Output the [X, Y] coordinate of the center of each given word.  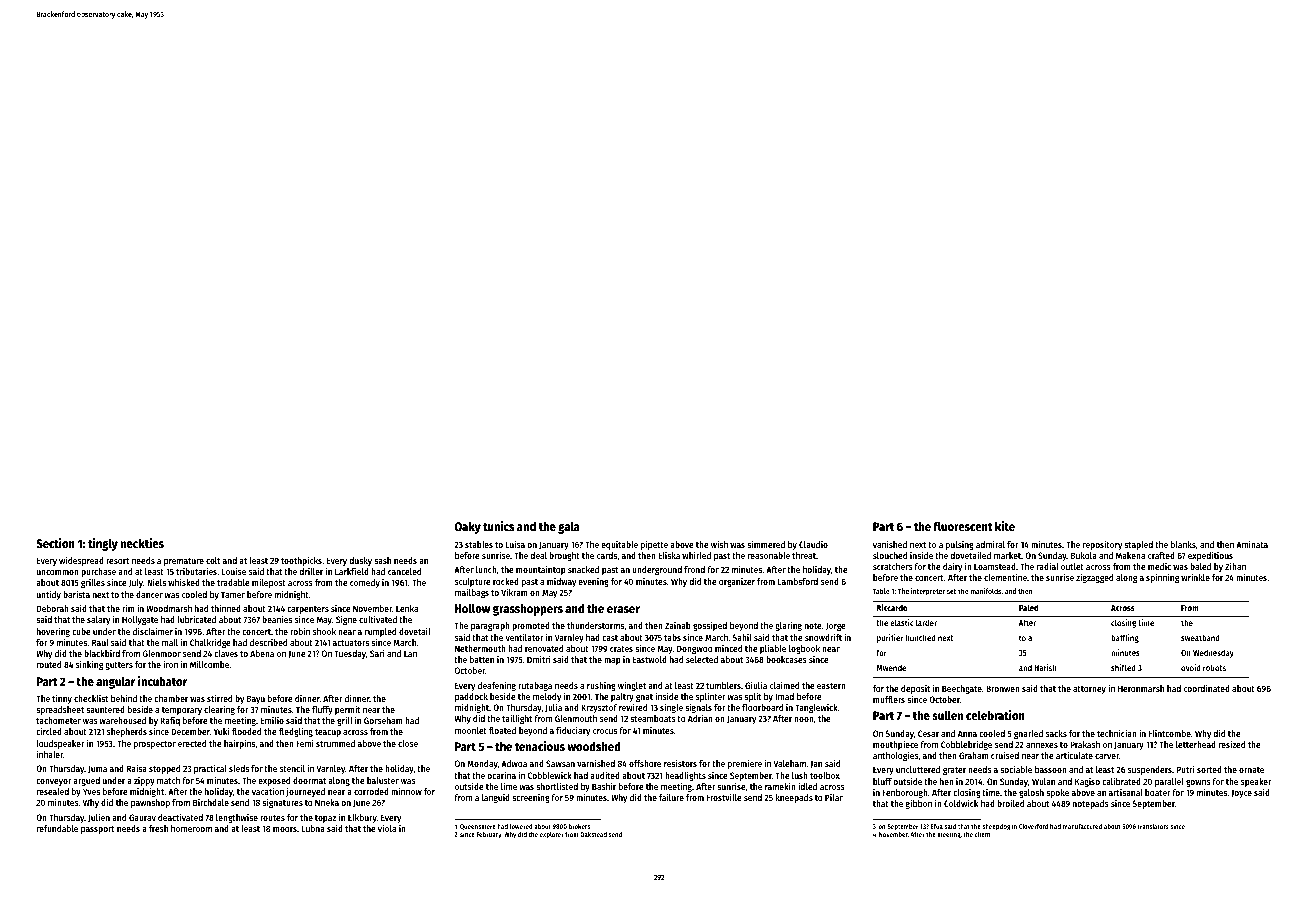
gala [568, 527]
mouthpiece [895, 745]
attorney [1089, 690]
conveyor [54, 782]
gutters [119, 666]
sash [382, 560]
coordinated [1207, 688]
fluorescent [963, 526]
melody [547, 697]
